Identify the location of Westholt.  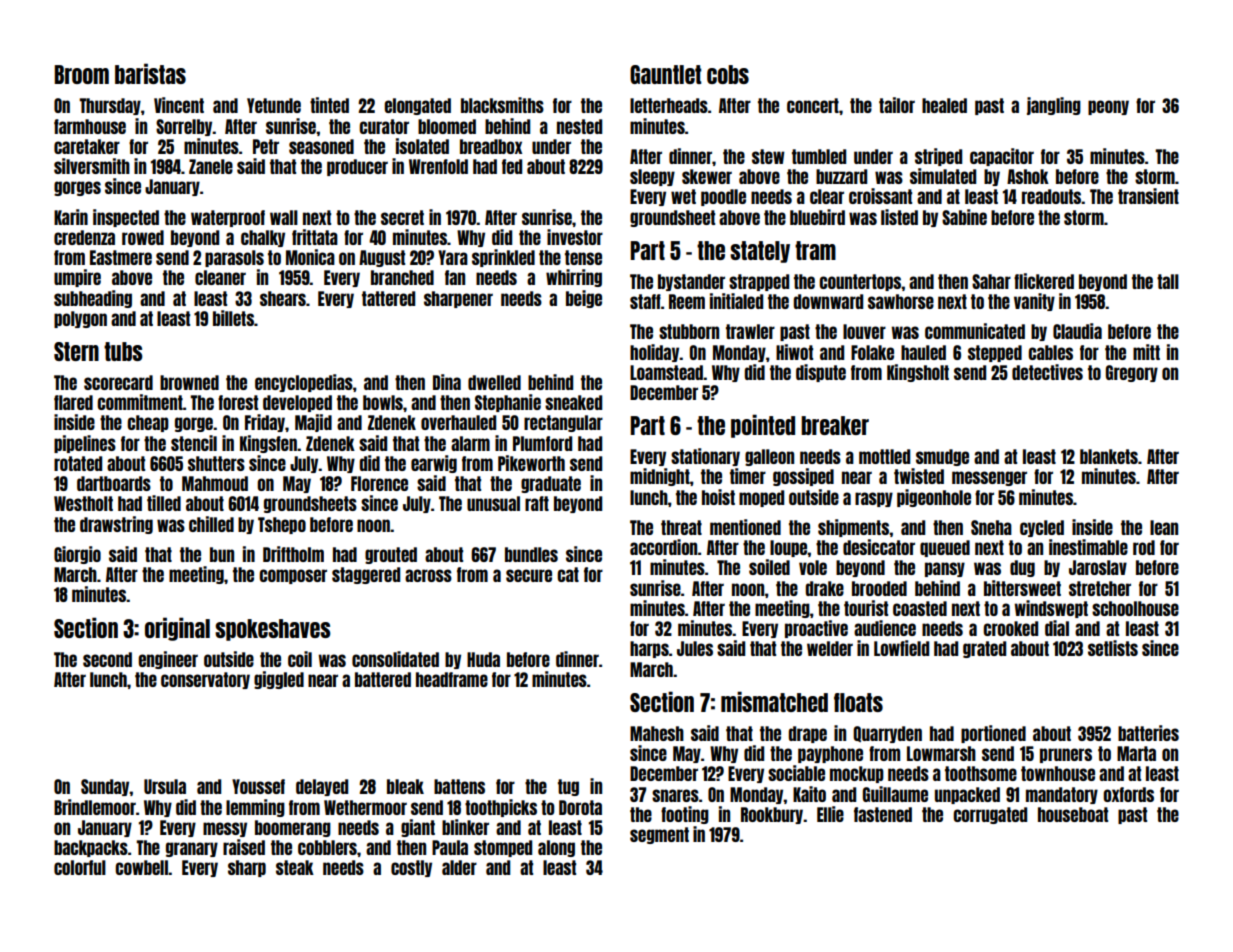
(83, 503).
